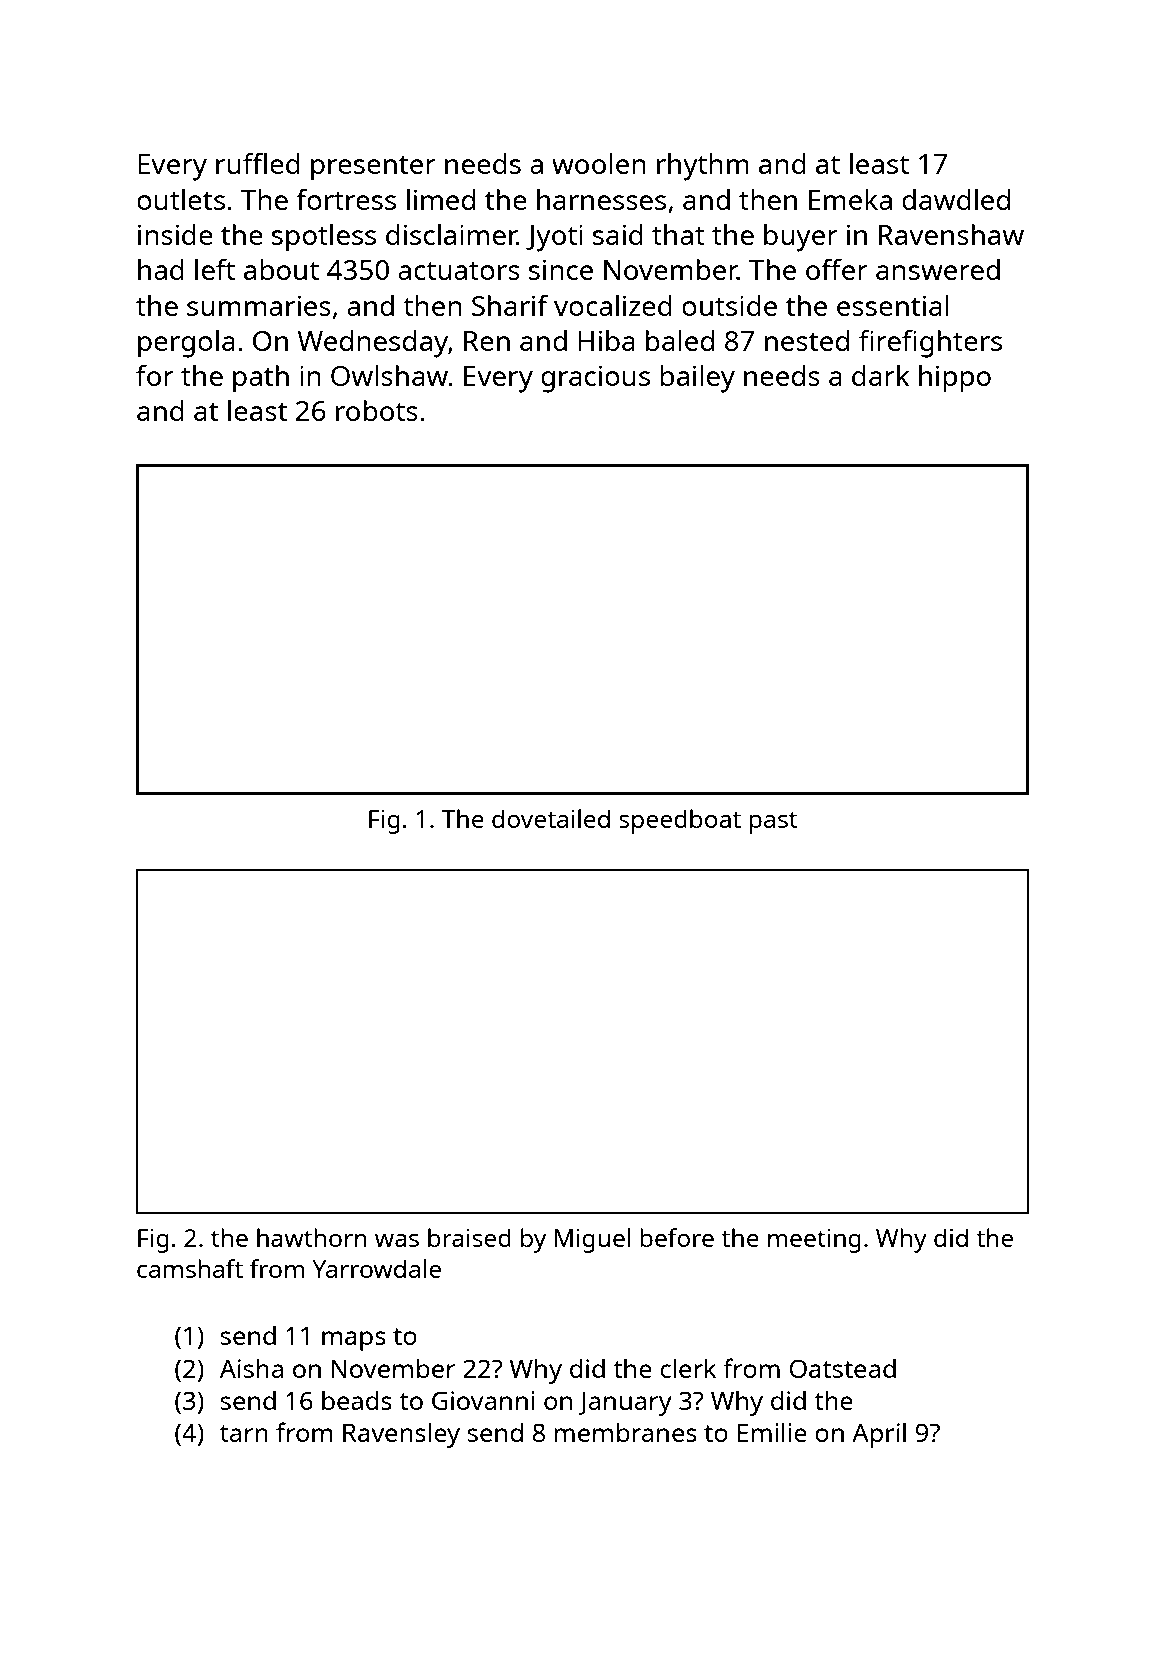  What do you see at coordinates (599, 163) in the screenshot?
I see `woolen` at bounding box center [599, 163].
